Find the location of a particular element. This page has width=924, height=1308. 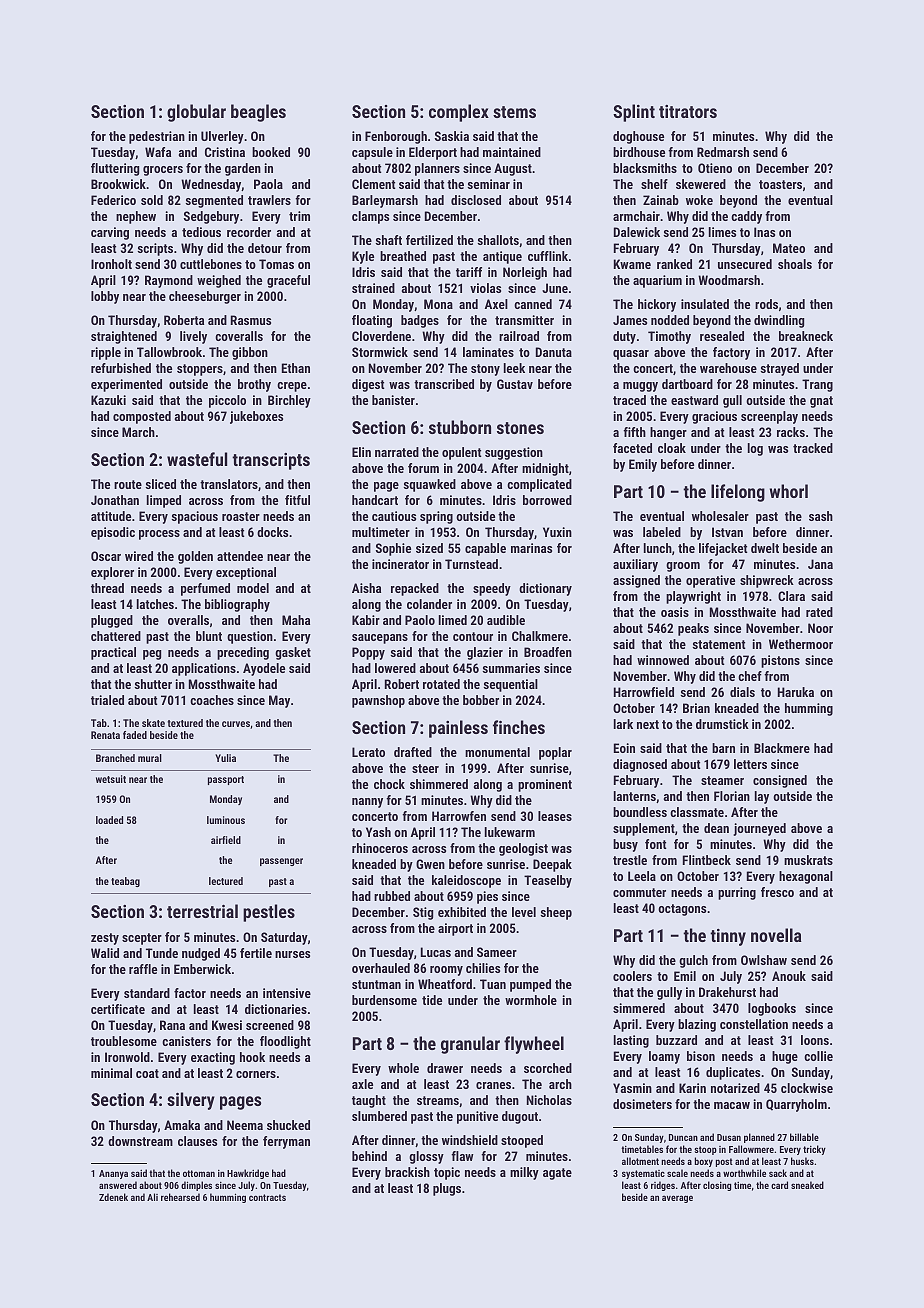

airfield is located at coordinates (226, 840).
